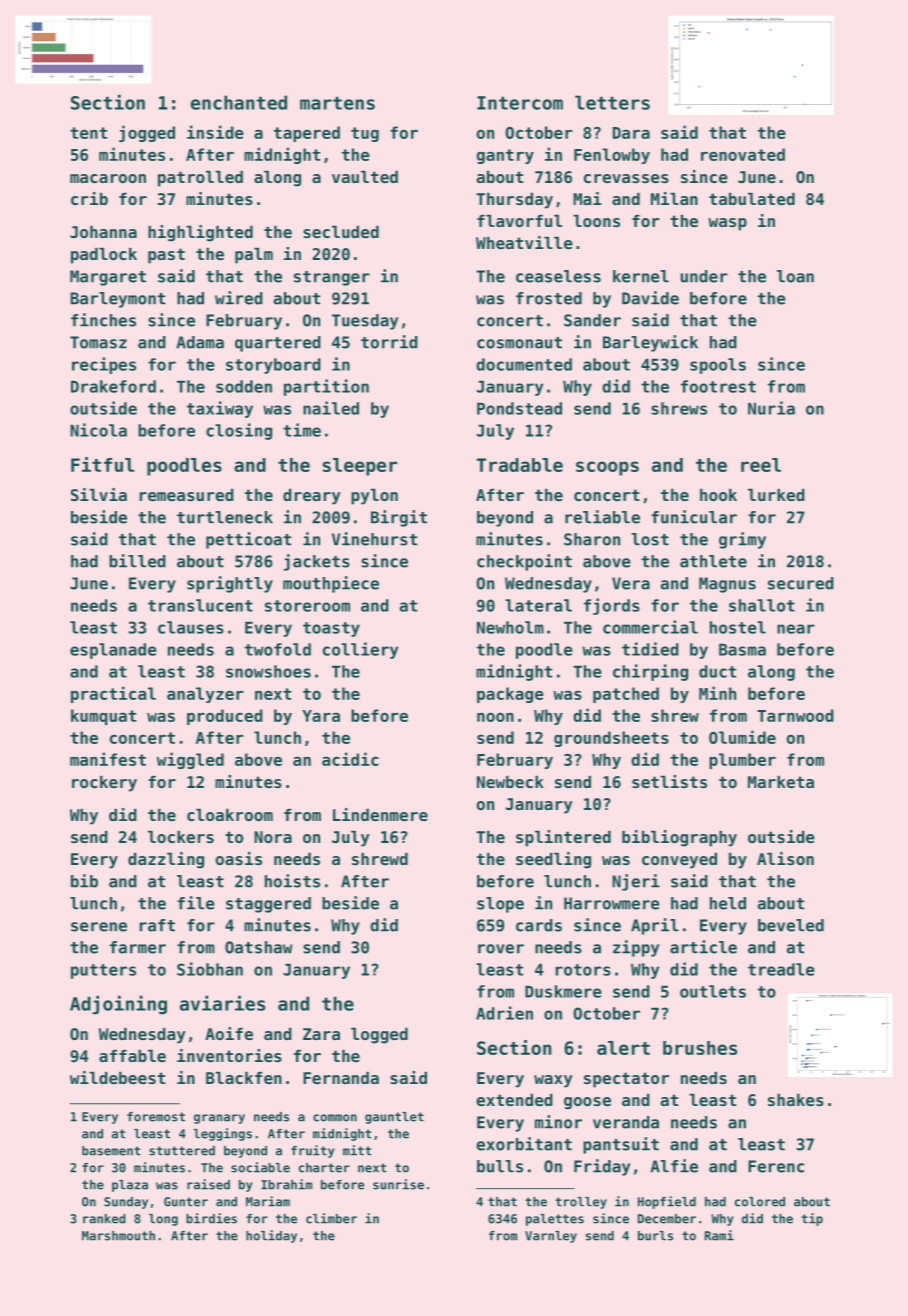  I want to click on birdies, so click(211, 1218).
